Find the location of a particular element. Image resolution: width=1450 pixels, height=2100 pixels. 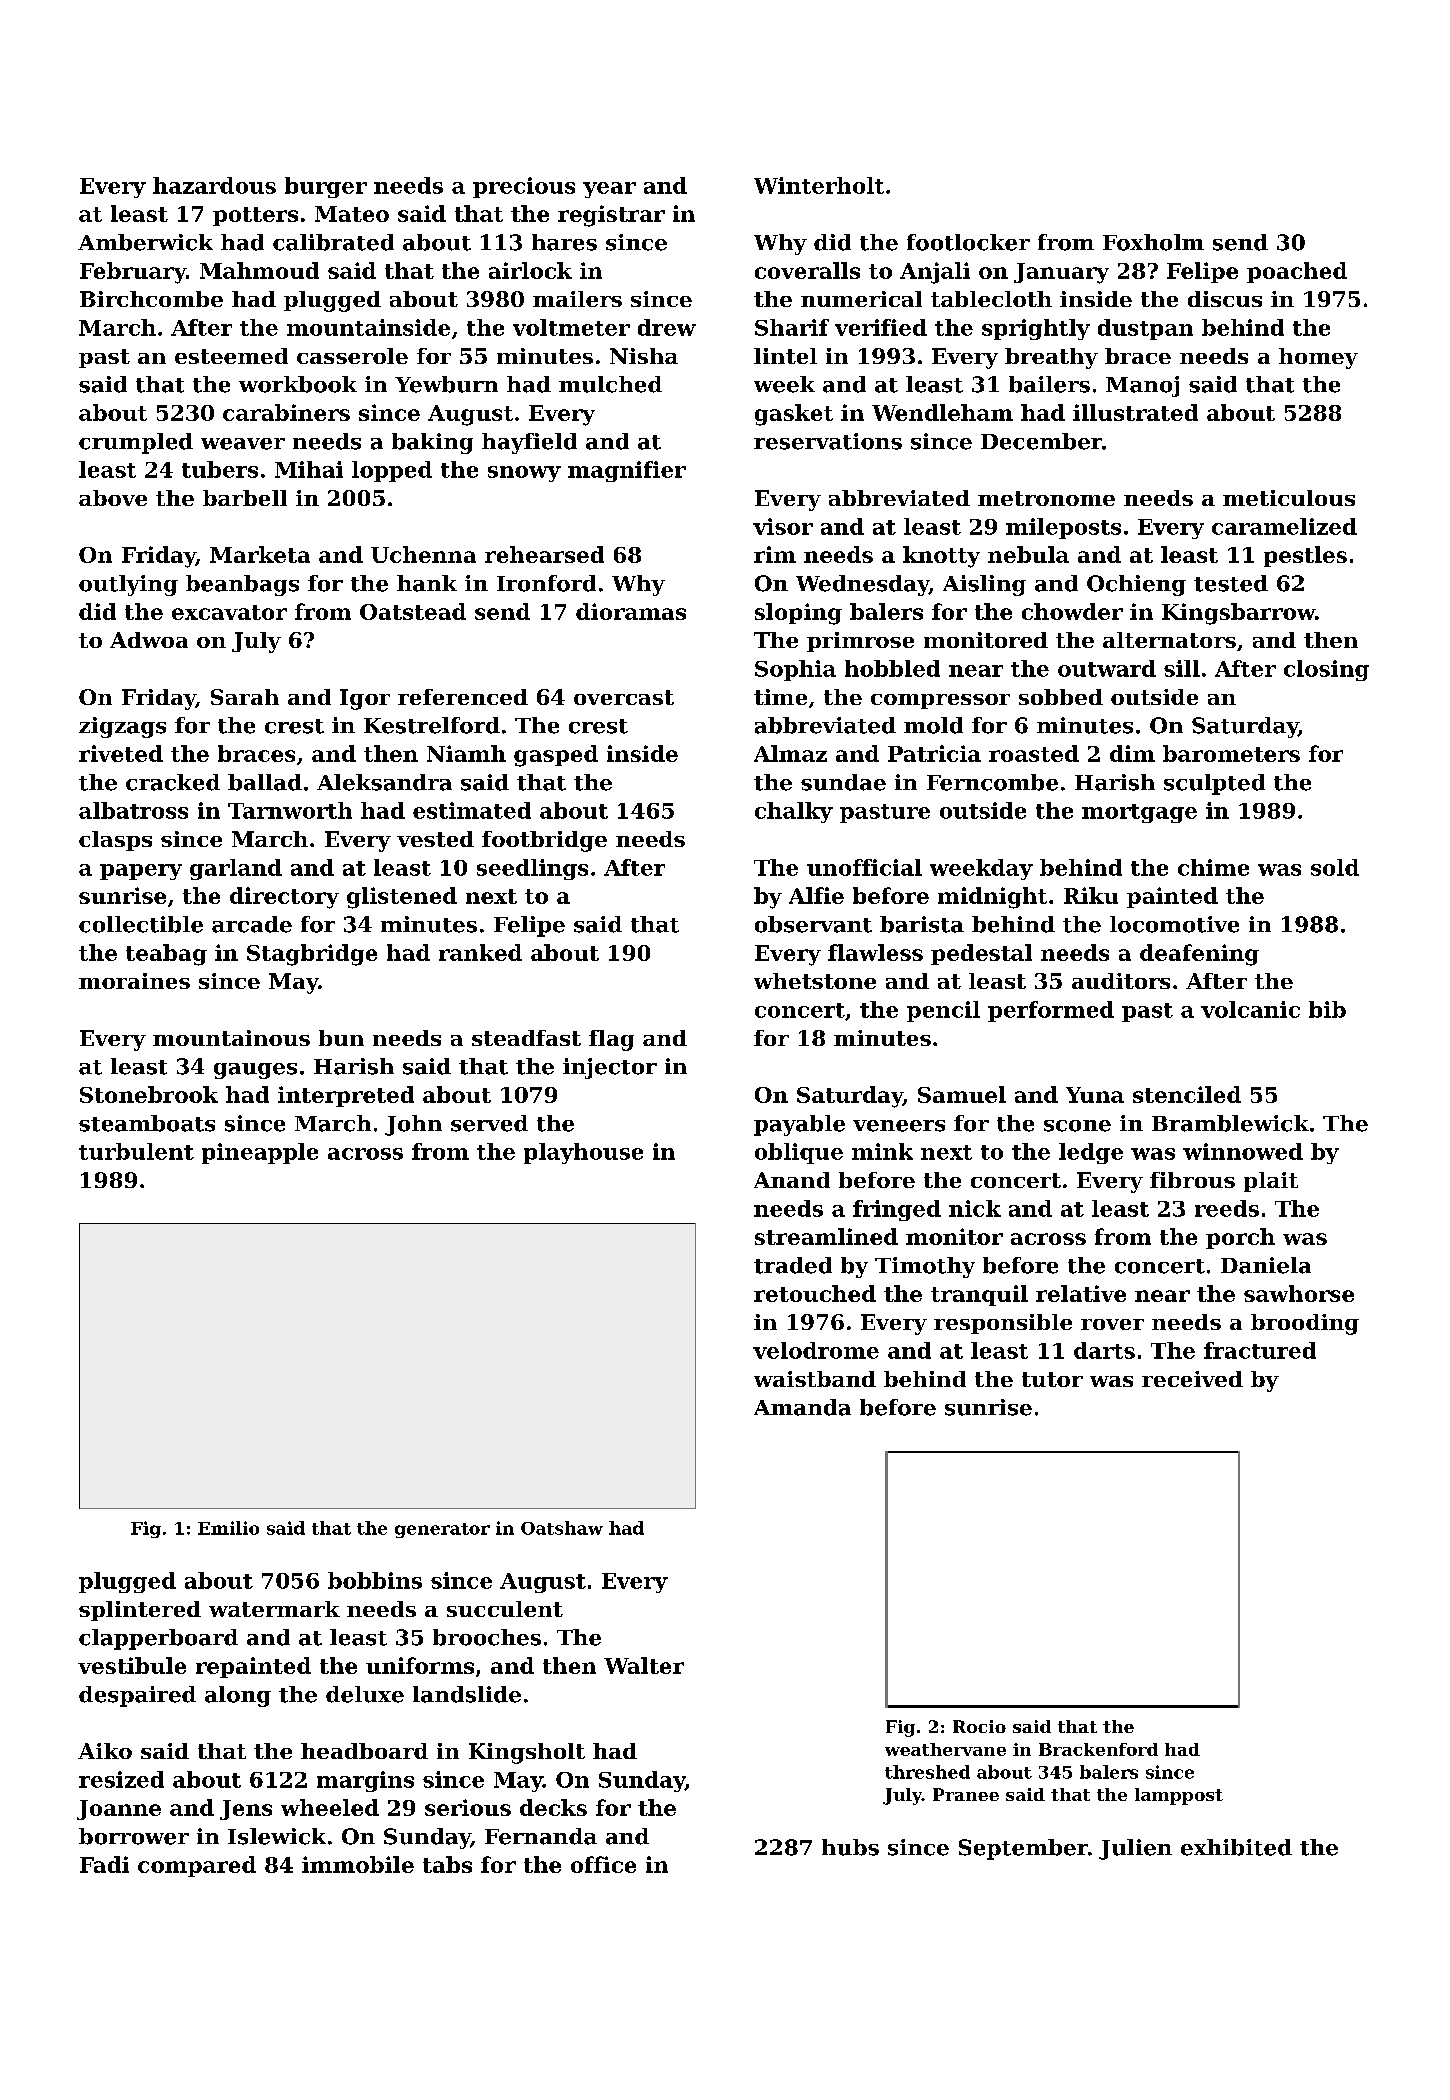

waistband is located at coordinates (815, 1379).
